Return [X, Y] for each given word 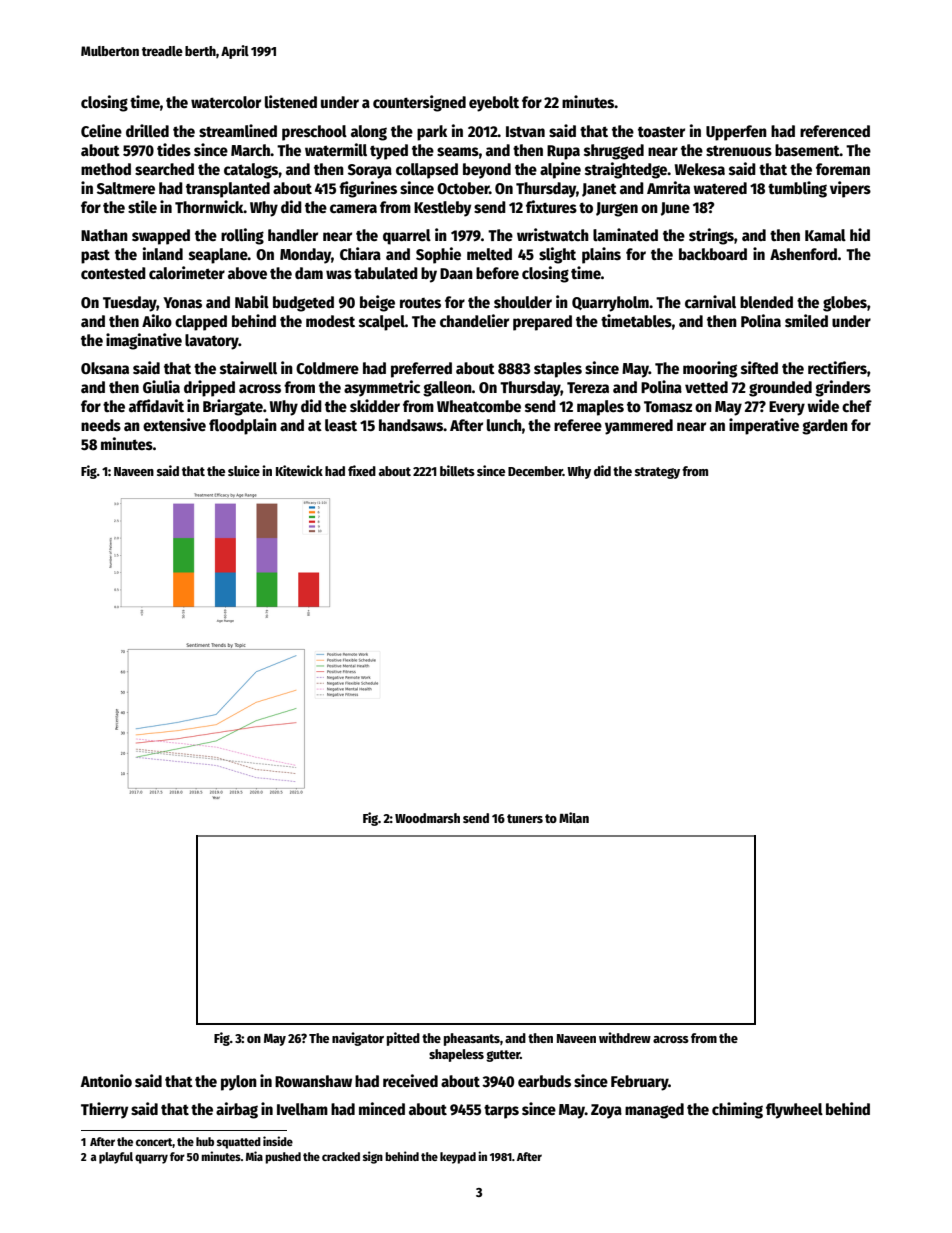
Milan [574, 817]
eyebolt [494, 104]
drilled [147, 130]
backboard [713, 254]
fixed [362, 470]
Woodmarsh [427, 818]
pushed [283, 1158]
